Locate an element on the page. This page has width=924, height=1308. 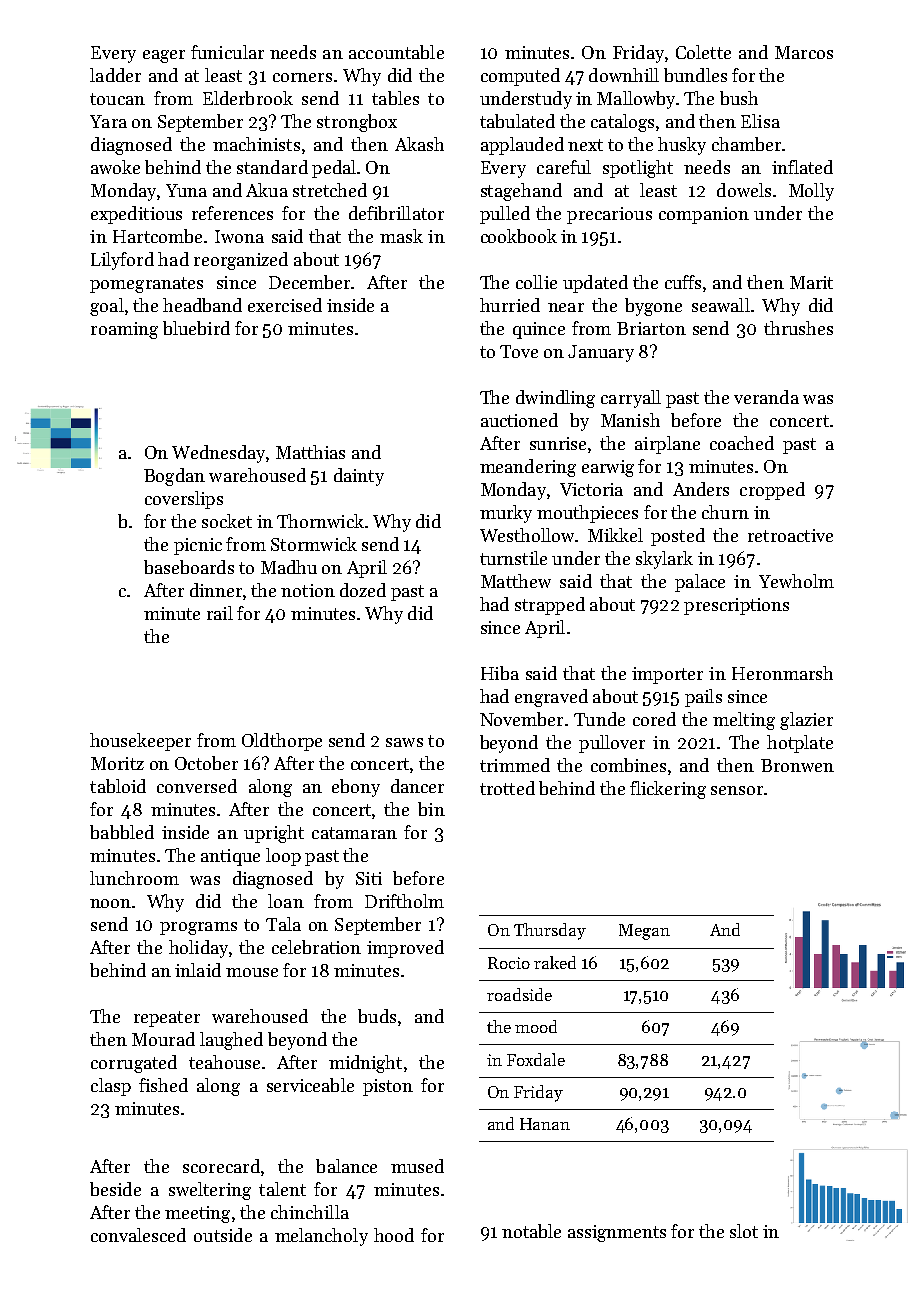
roaming is located at coordinates (124, 330).
